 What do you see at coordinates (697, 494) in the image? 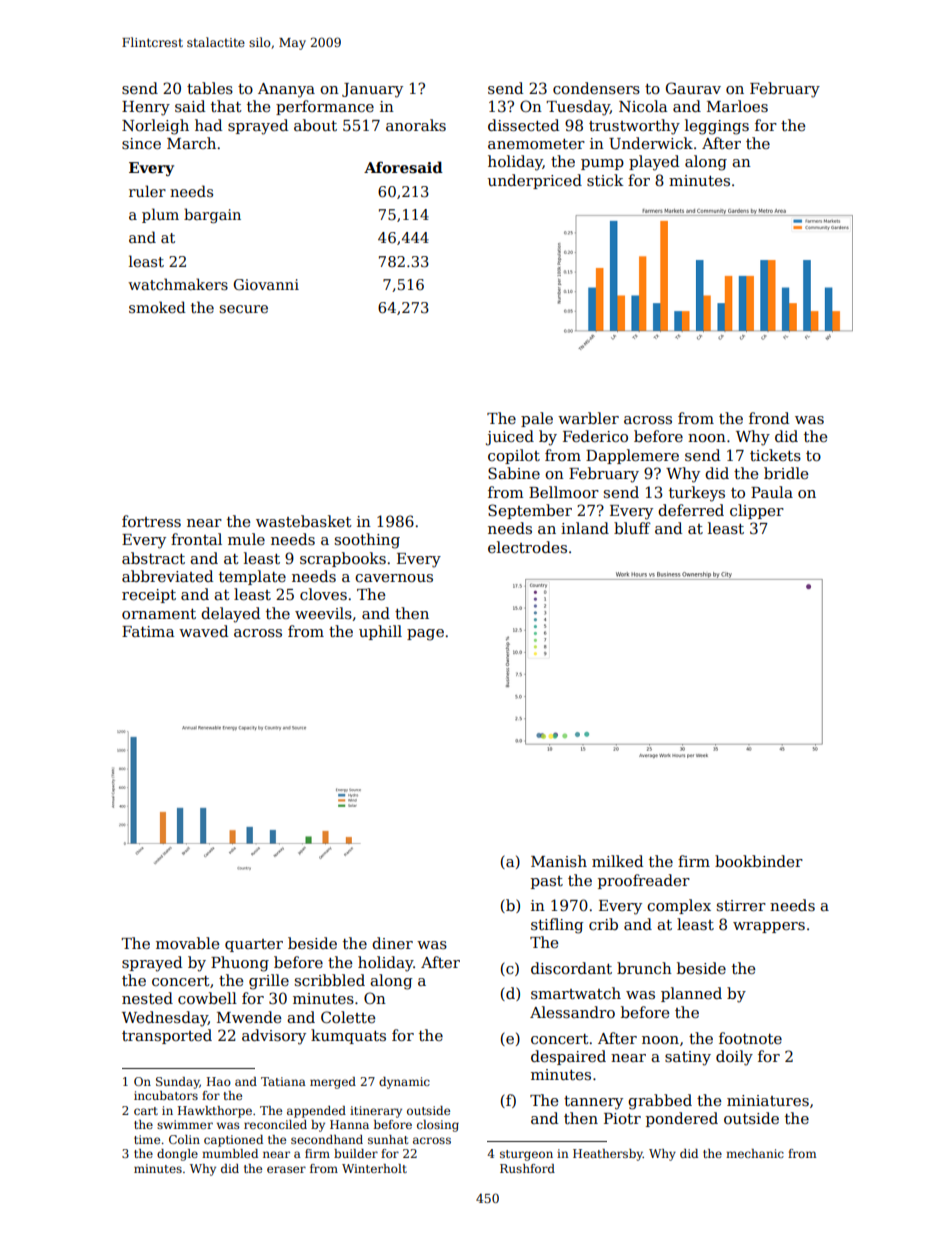
I see `turkeys` at bounding box center [697, 494].
